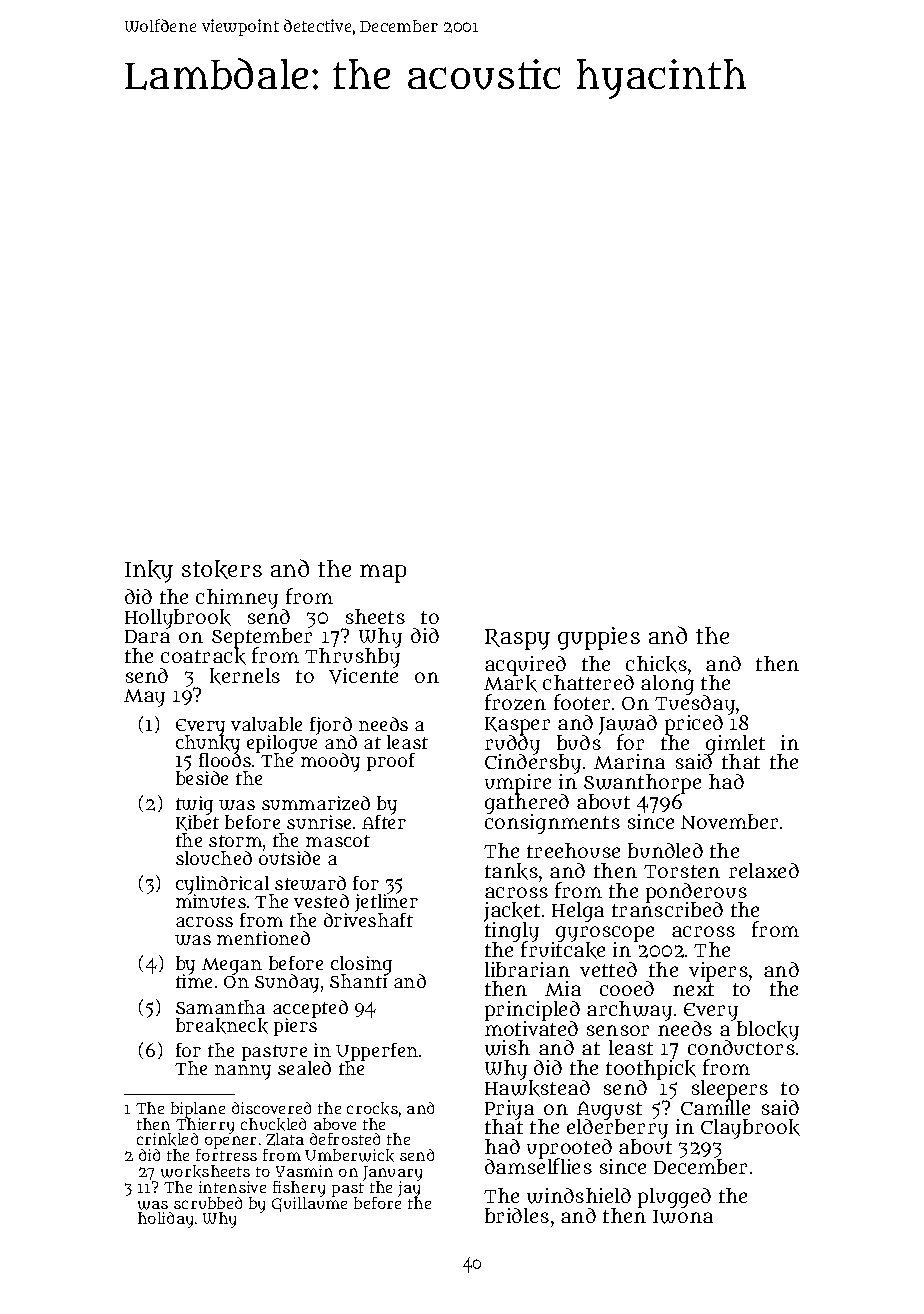  What do you see at coordinates (683, 1217) in the screenshot?
I see `Iwona` at bounding box center [683, 1217].
